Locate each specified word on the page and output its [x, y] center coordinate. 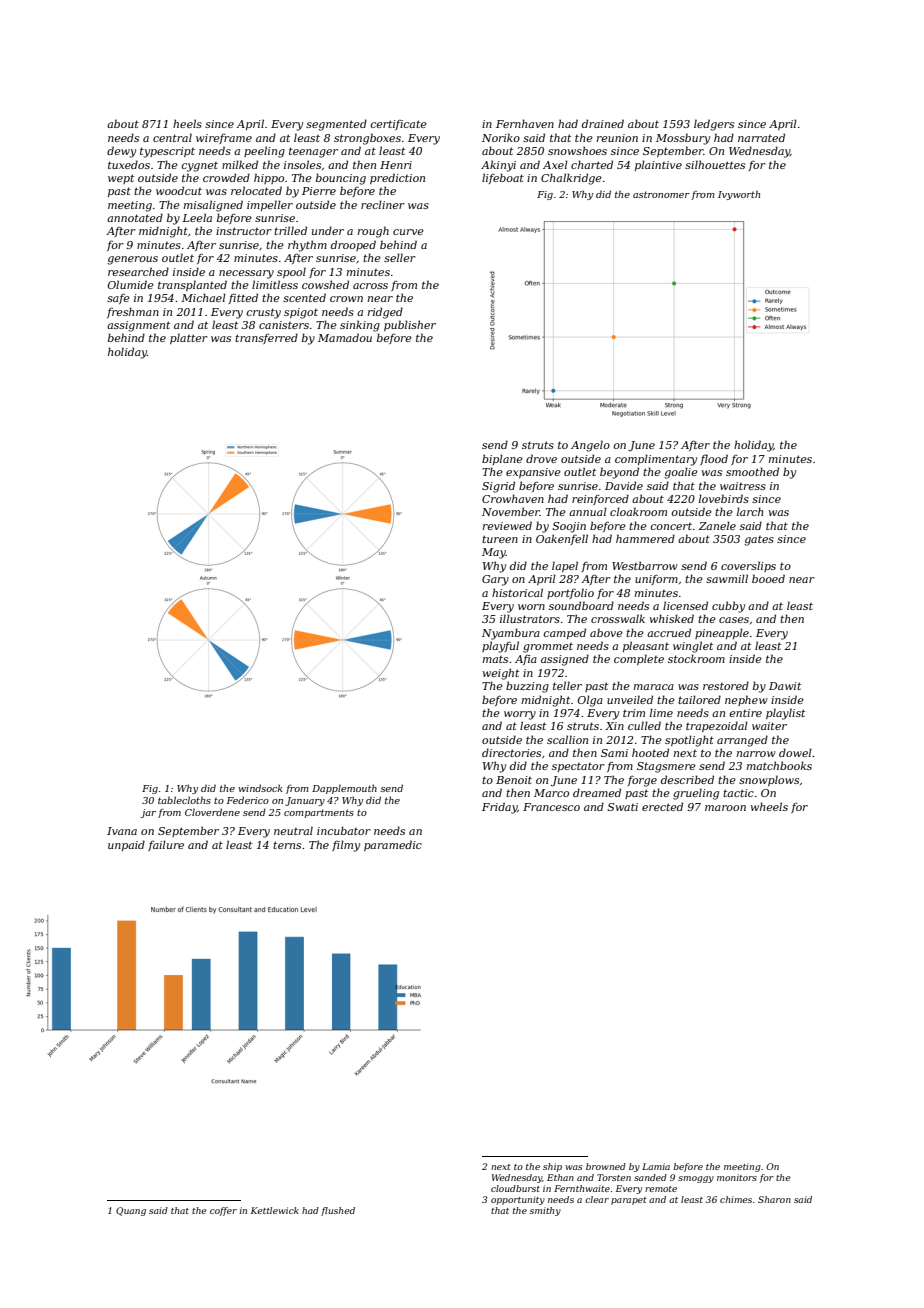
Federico [248, 800]
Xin [614, 726]
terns [287, 845]
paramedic [393, 845]
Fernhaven [525, 123]
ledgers [714, 125]
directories [511, 752]
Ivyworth [739, 195]
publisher [410, 325]
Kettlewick [275, 1210]
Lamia [656, 1166]
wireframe [224, 139]
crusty [263, 313]
